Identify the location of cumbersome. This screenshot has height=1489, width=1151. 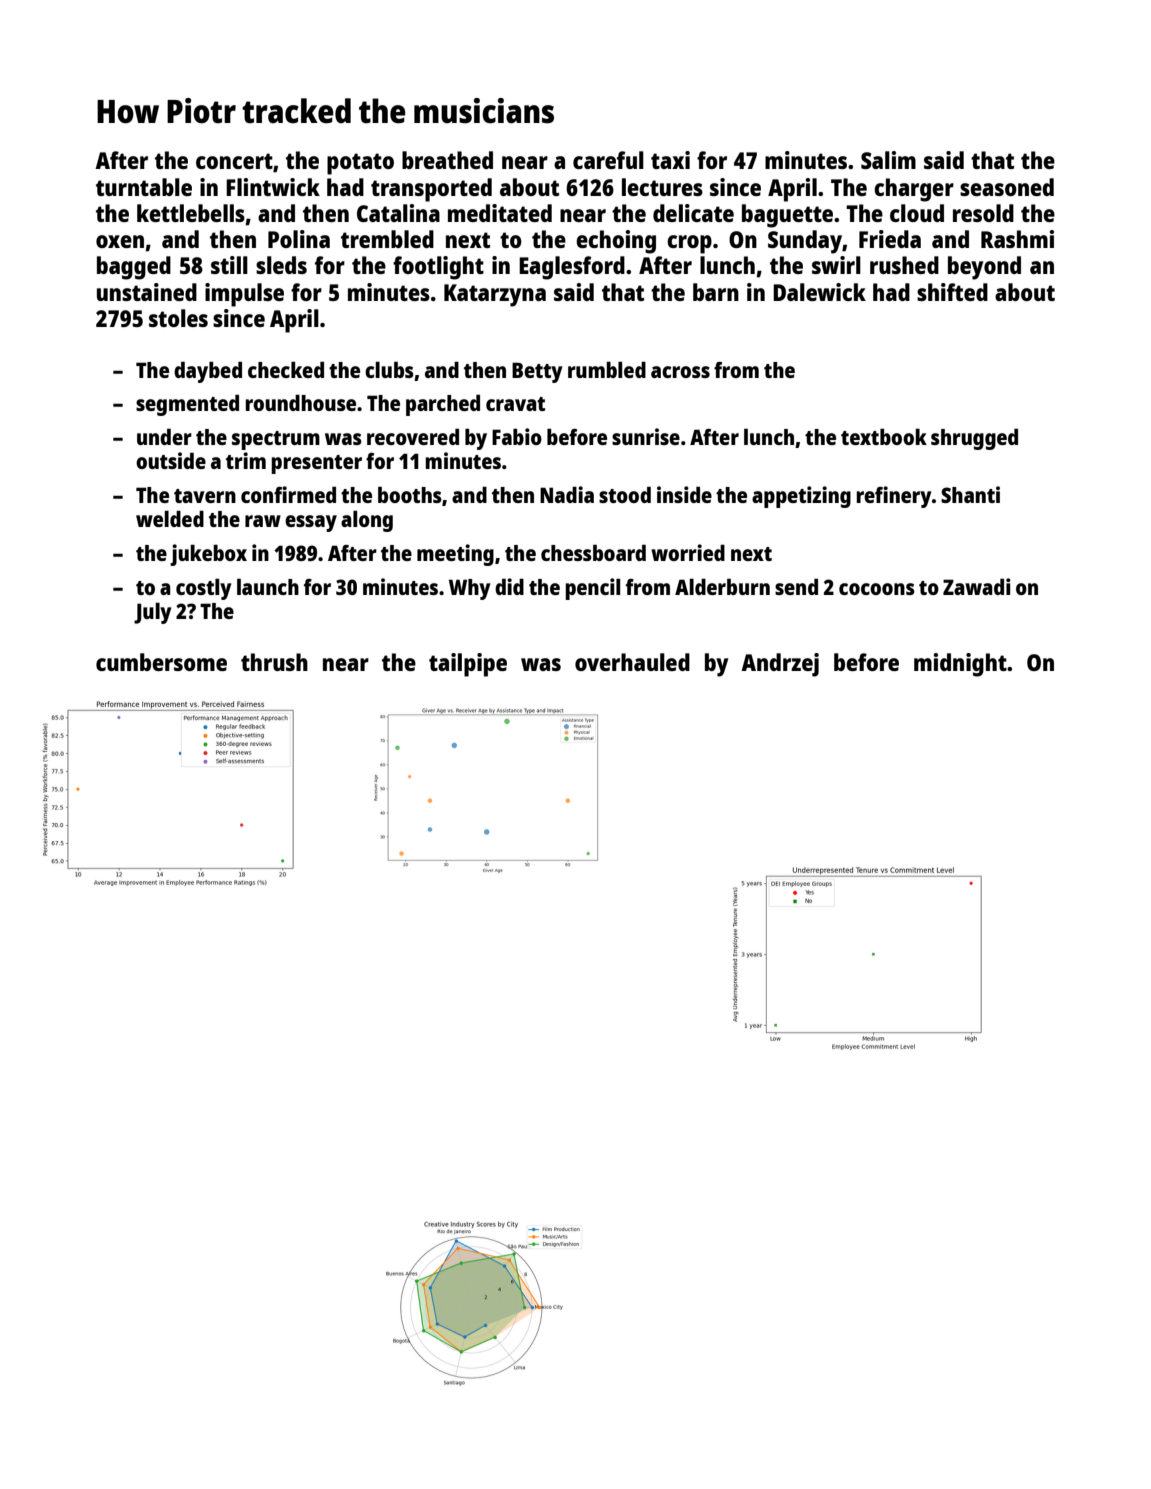
(161, 662).
